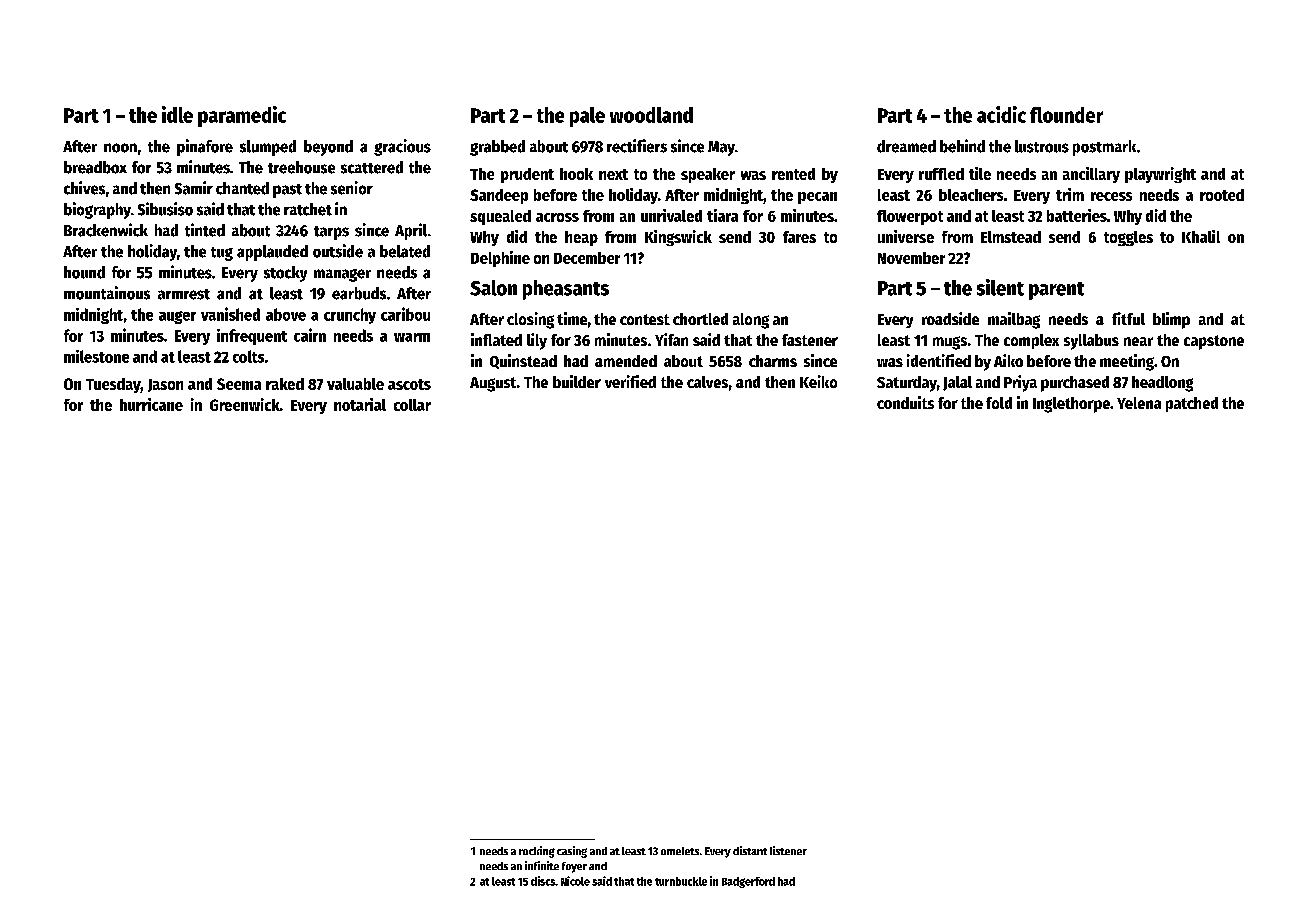 The width and height of the document is (1308, 924). What do you see at coordinates (793, 174) in the document?
I see `rented` at bounding box center [793, 174].
